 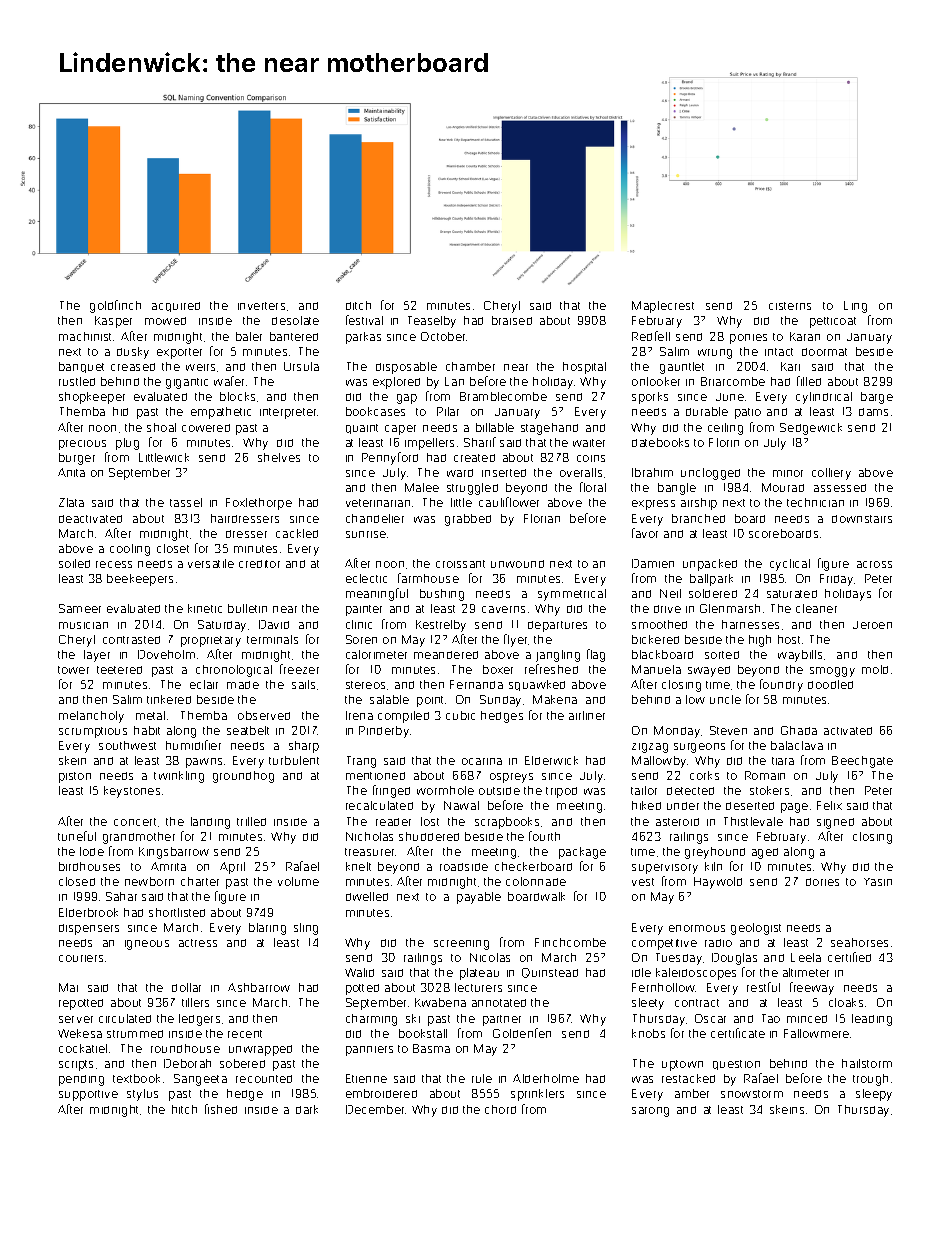 What do you see at coordinates (186, 987) in the screenshot?
I see `dollar` at bounding box center [186, 987].
